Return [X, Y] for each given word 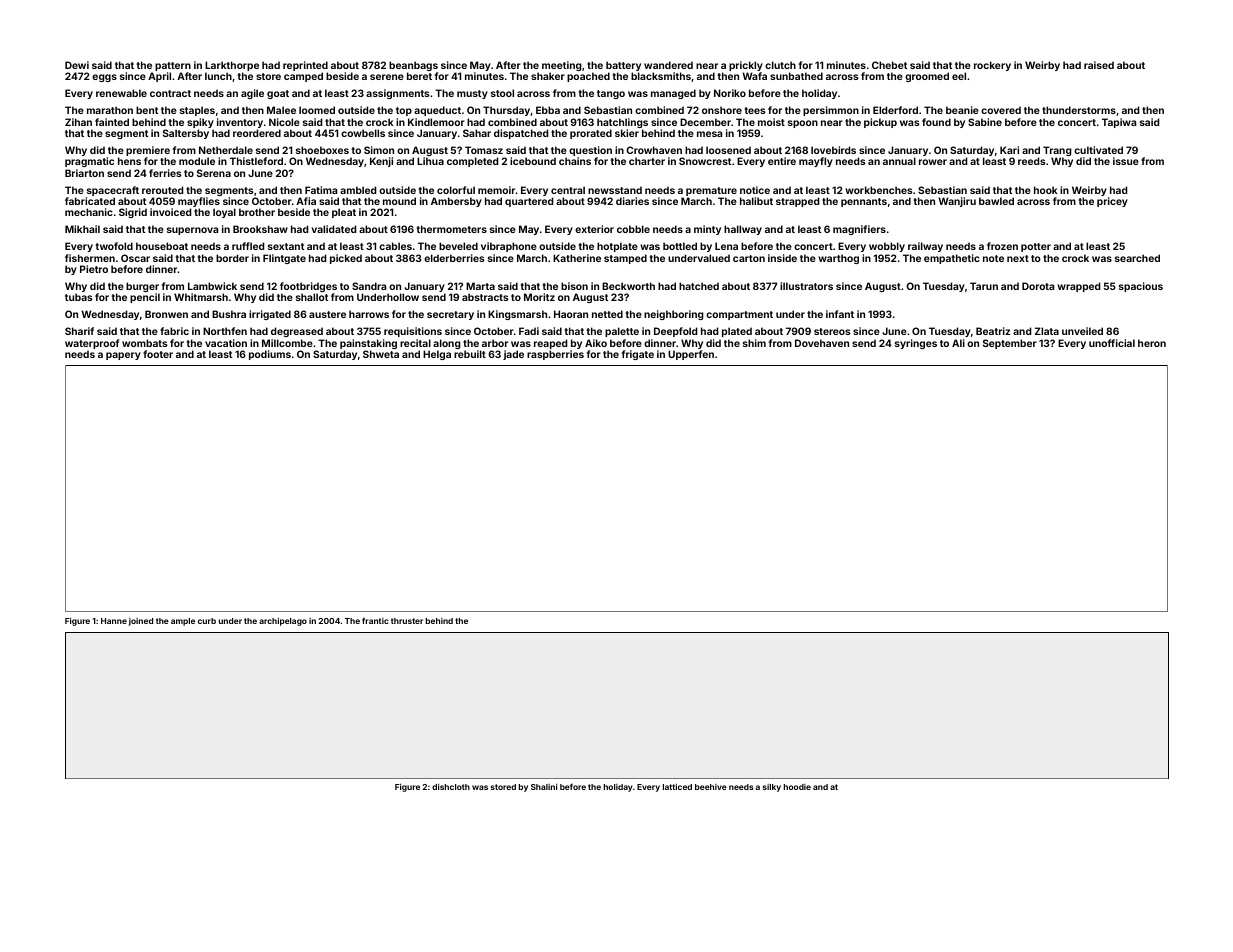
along [447, 344]
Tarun [984, 286]
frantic [375, 620]
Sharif [79, 331]
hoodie [797, 787]
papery [123, 356]
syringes [916, 344]
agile [252, 94]
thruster [407, 621]
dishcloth [451, 786]
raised [1099, 65]
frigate [638, 355]
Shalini [544, 786]
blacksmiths [661, 76]
